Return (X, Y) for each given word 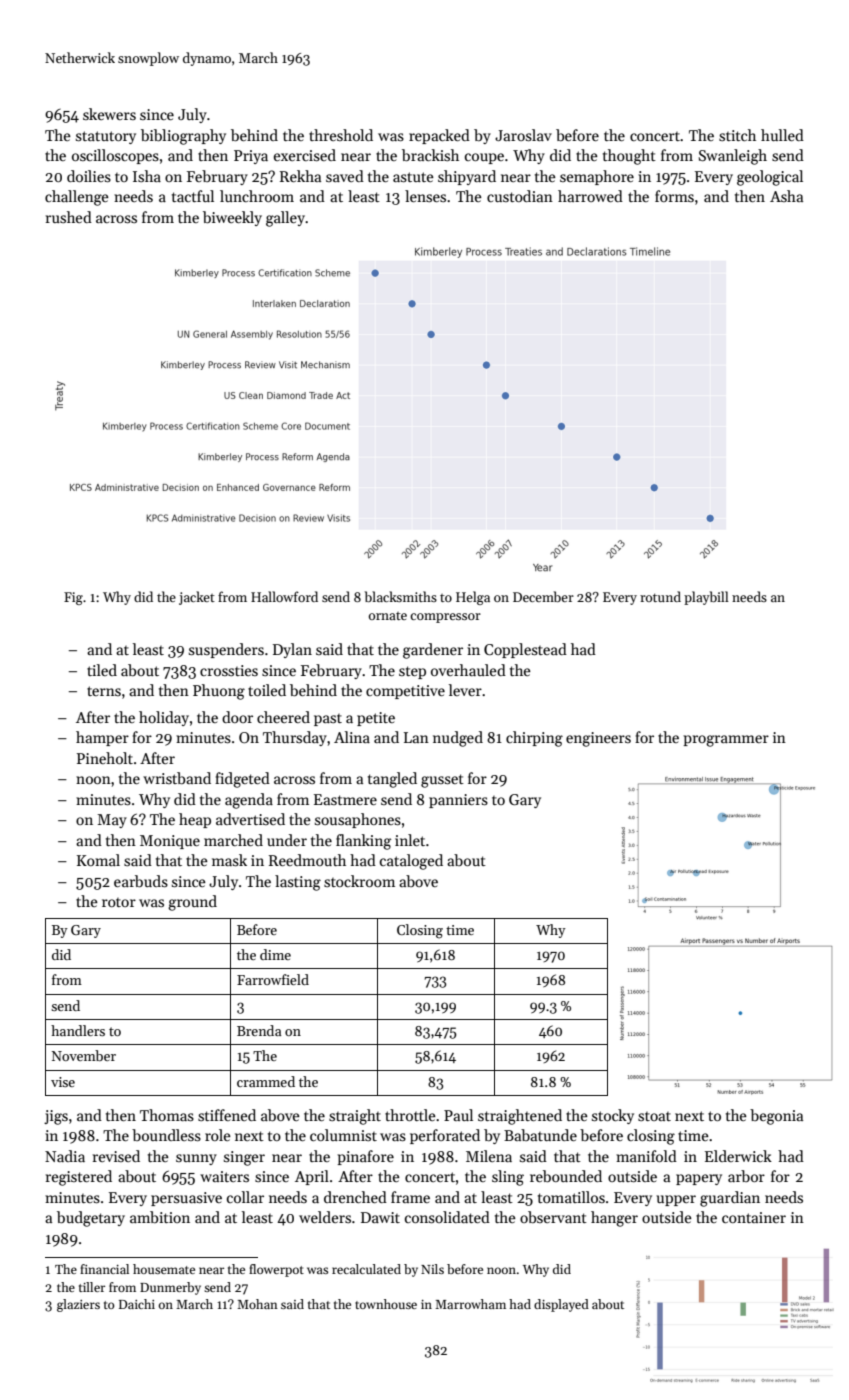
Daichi (137, 1304)
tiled (102, 670)
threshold (341, 135)
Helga (473, 598)
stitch (737, 135)
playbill (706, 598)
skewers (109, 114)
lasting (298, 883)
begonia (776, 1117)
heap (195, 820)
